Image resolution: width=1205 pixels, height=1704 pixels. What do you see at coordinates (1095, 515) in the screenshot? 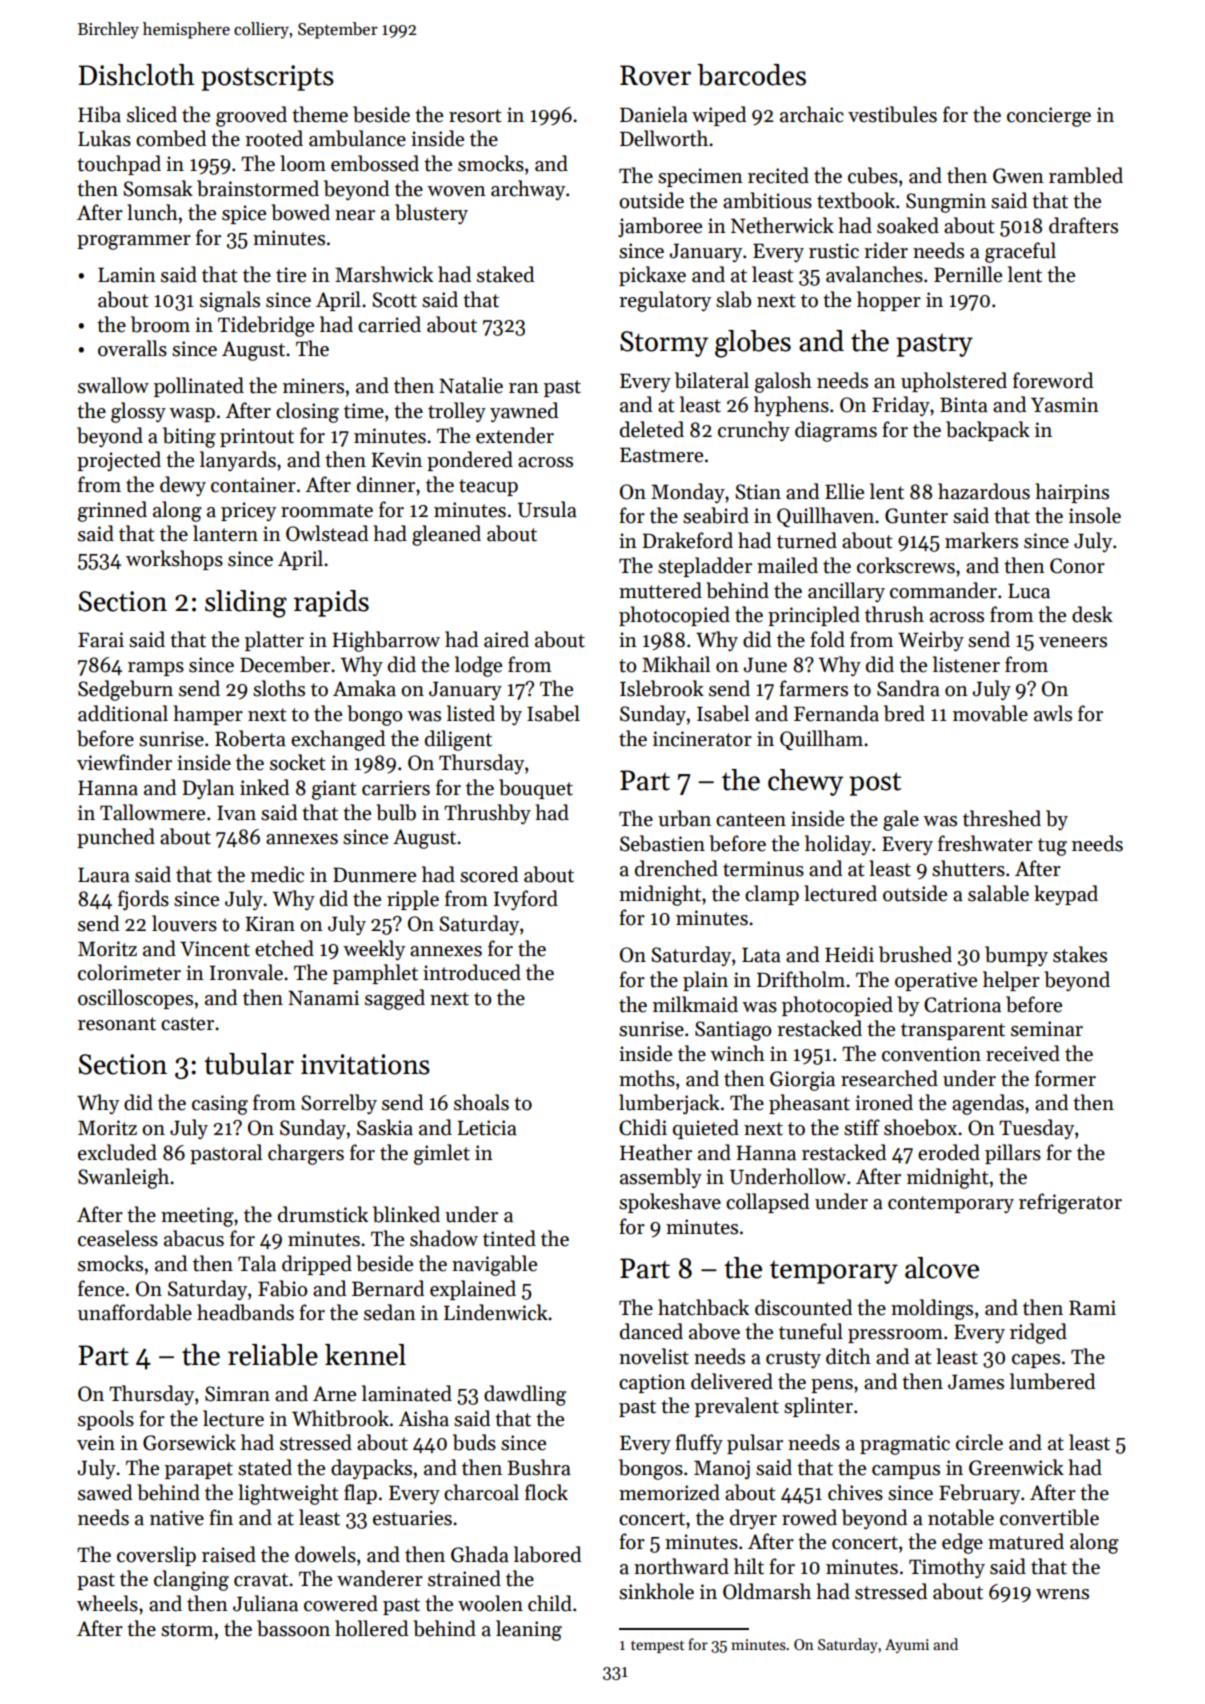
I see `insole` at bounding box center [1095, 515].
